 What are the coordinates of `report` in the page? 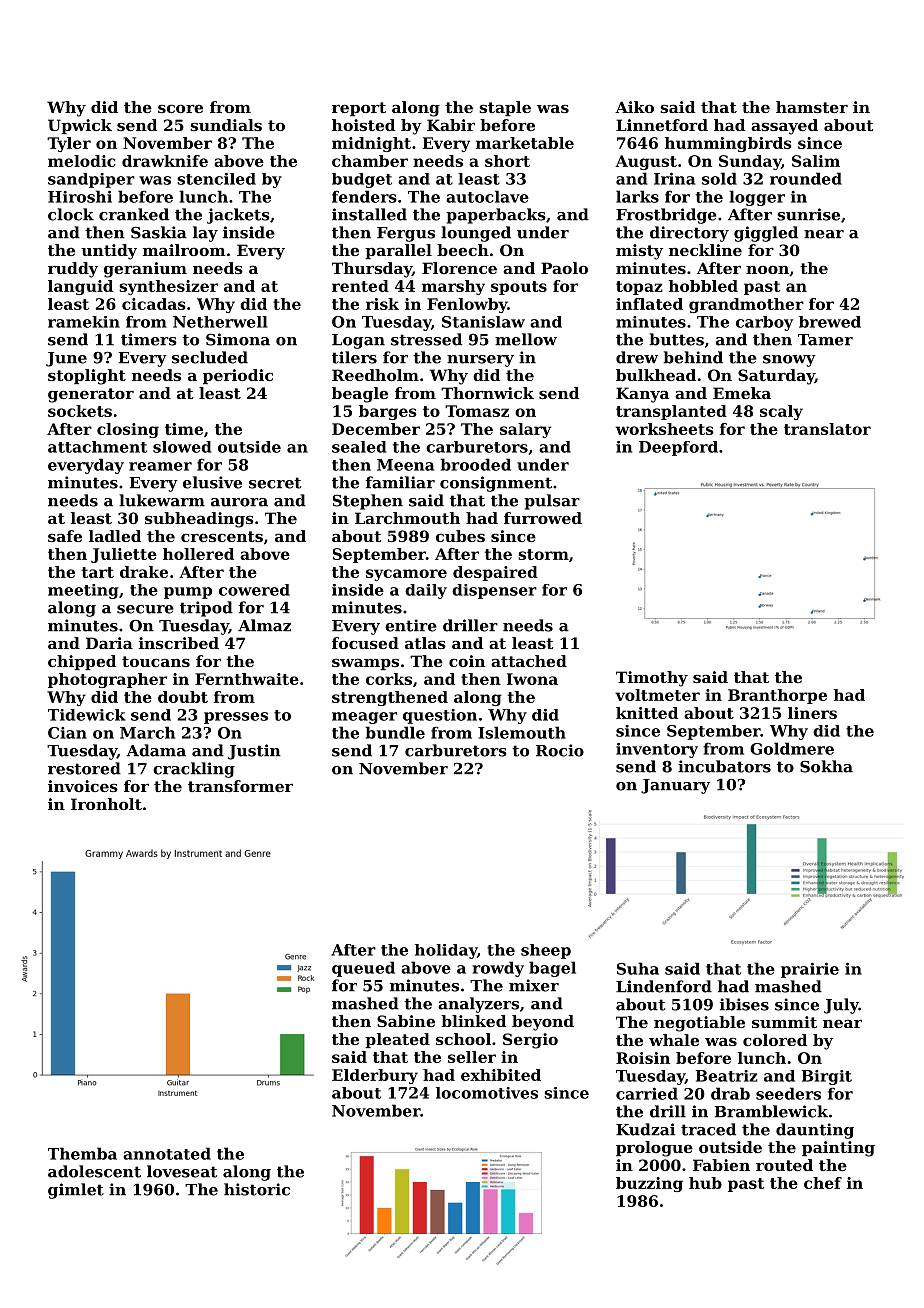 It's located at (359, 109).
